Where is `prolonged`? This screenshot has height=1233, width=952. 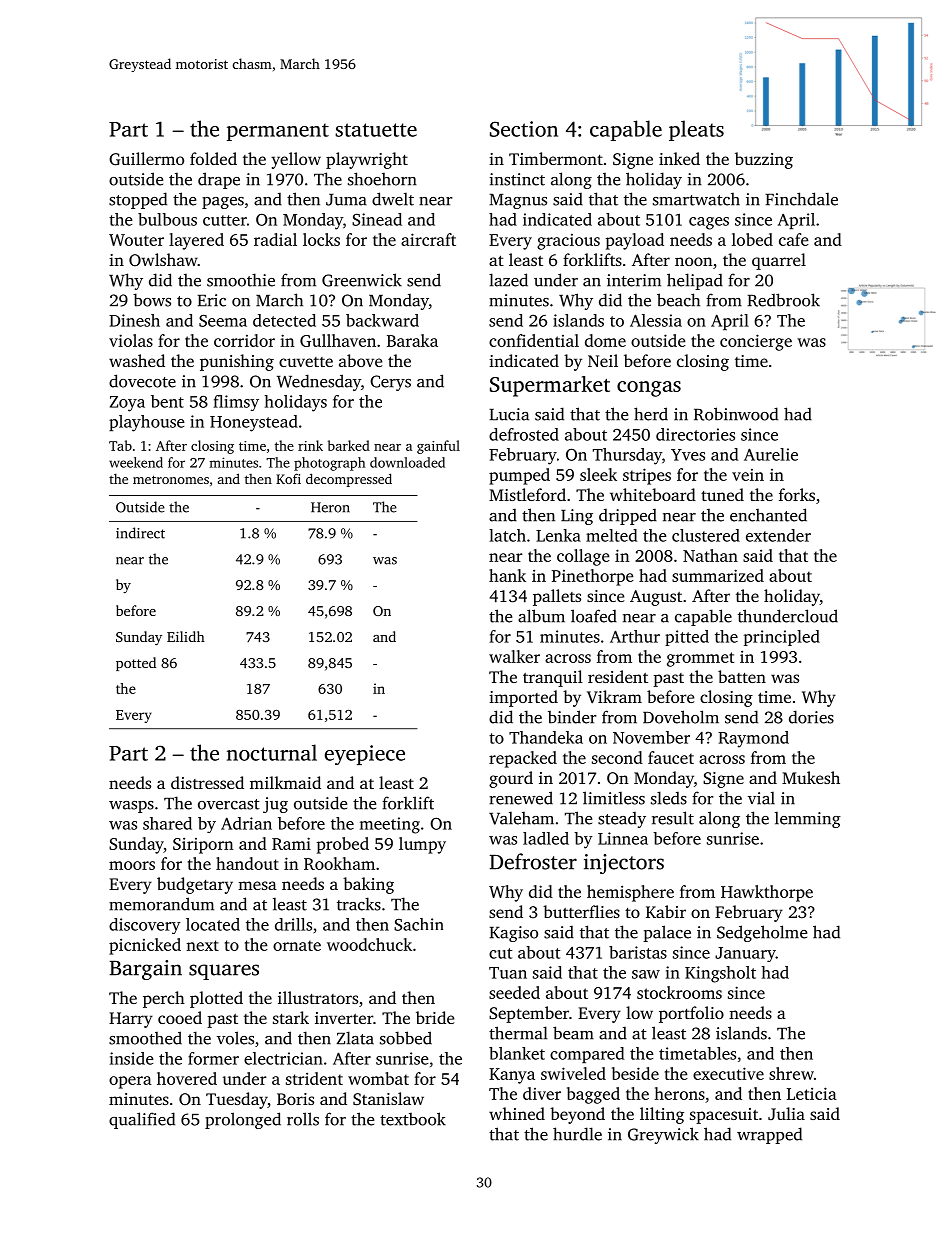 prolonged is located at coordinates (243, 1120).
